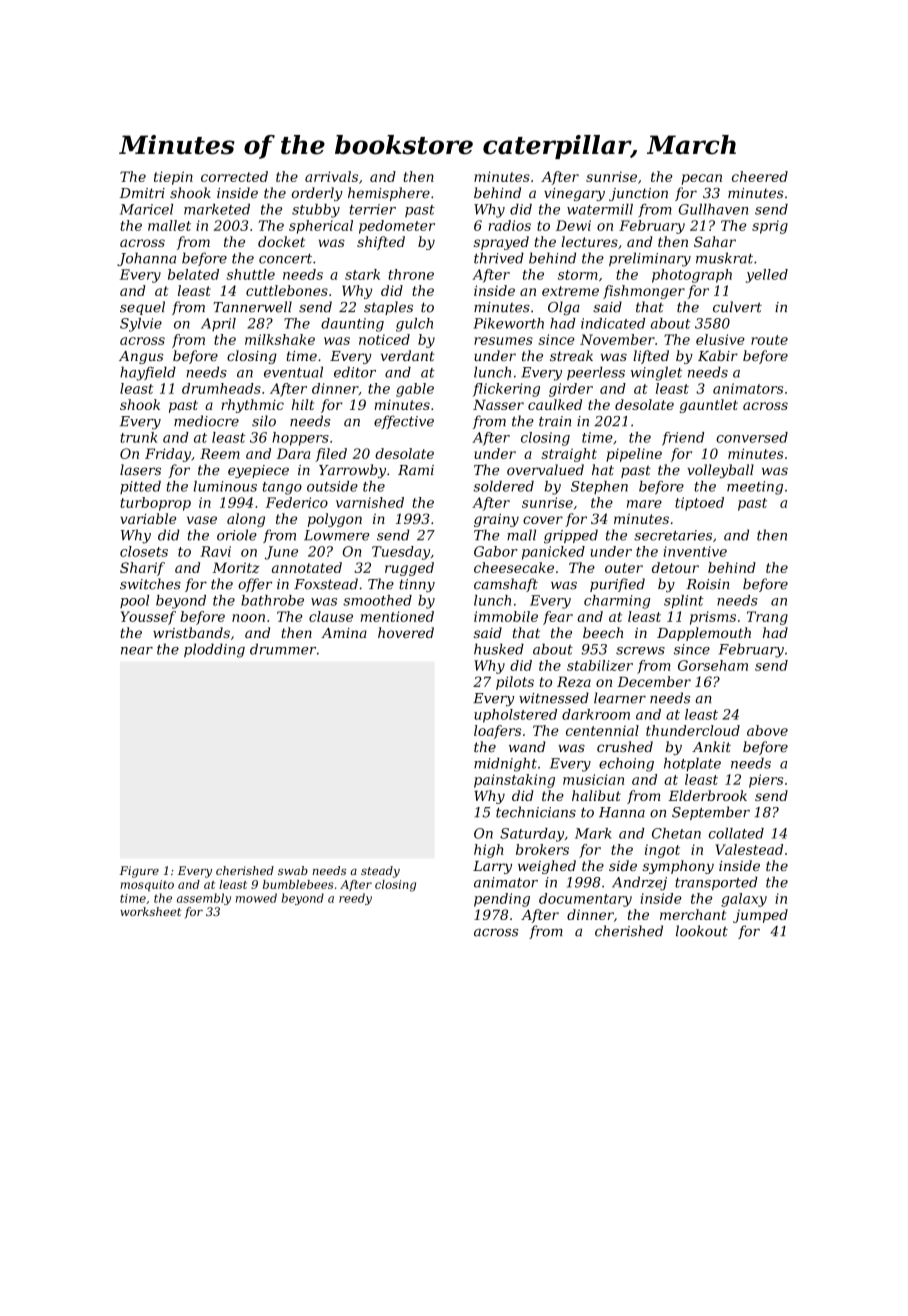  I want to click on vinegary, so click(574, 194).
